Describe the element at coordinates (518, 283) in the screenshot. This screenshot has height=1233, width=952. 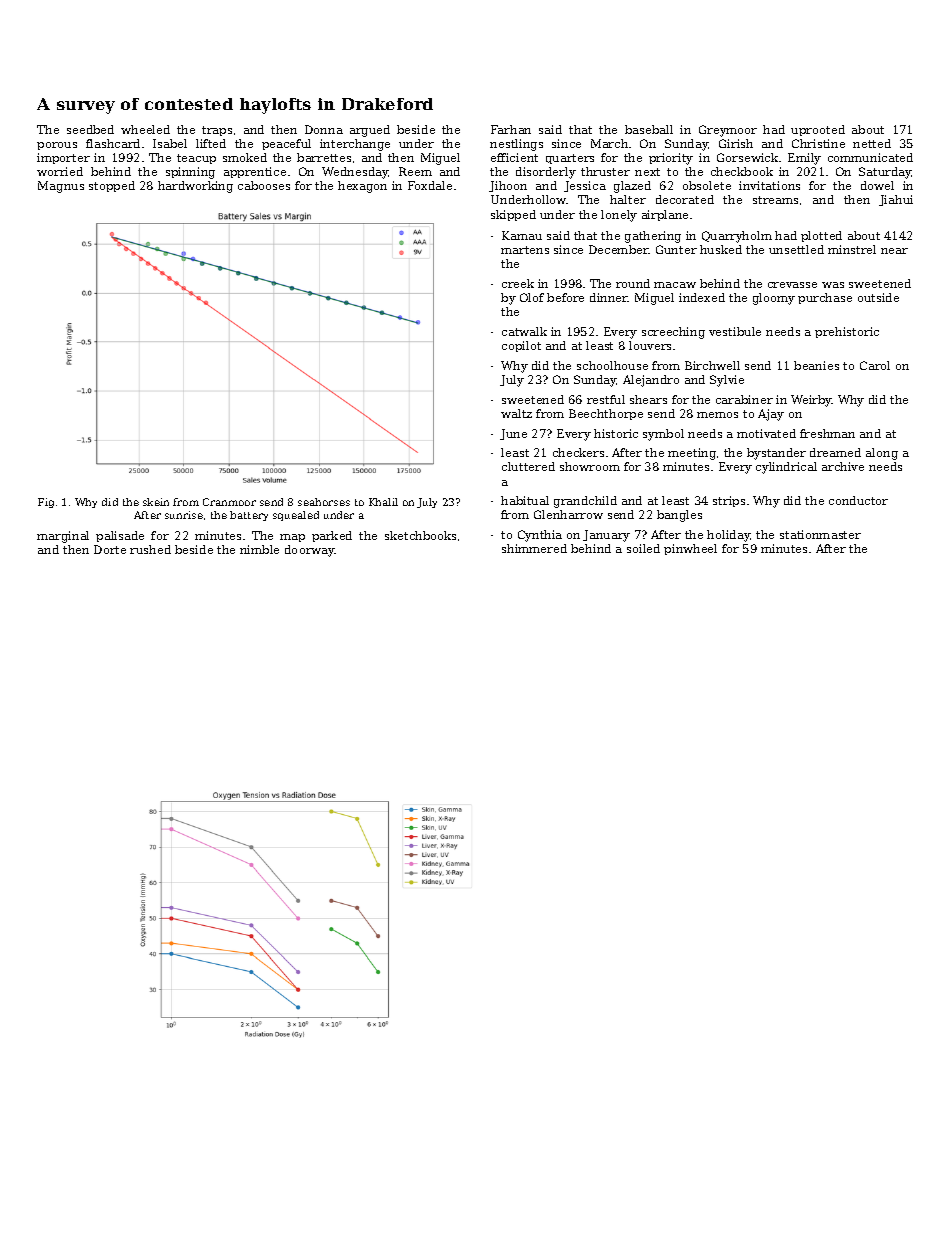
I see `creek` at that location.
